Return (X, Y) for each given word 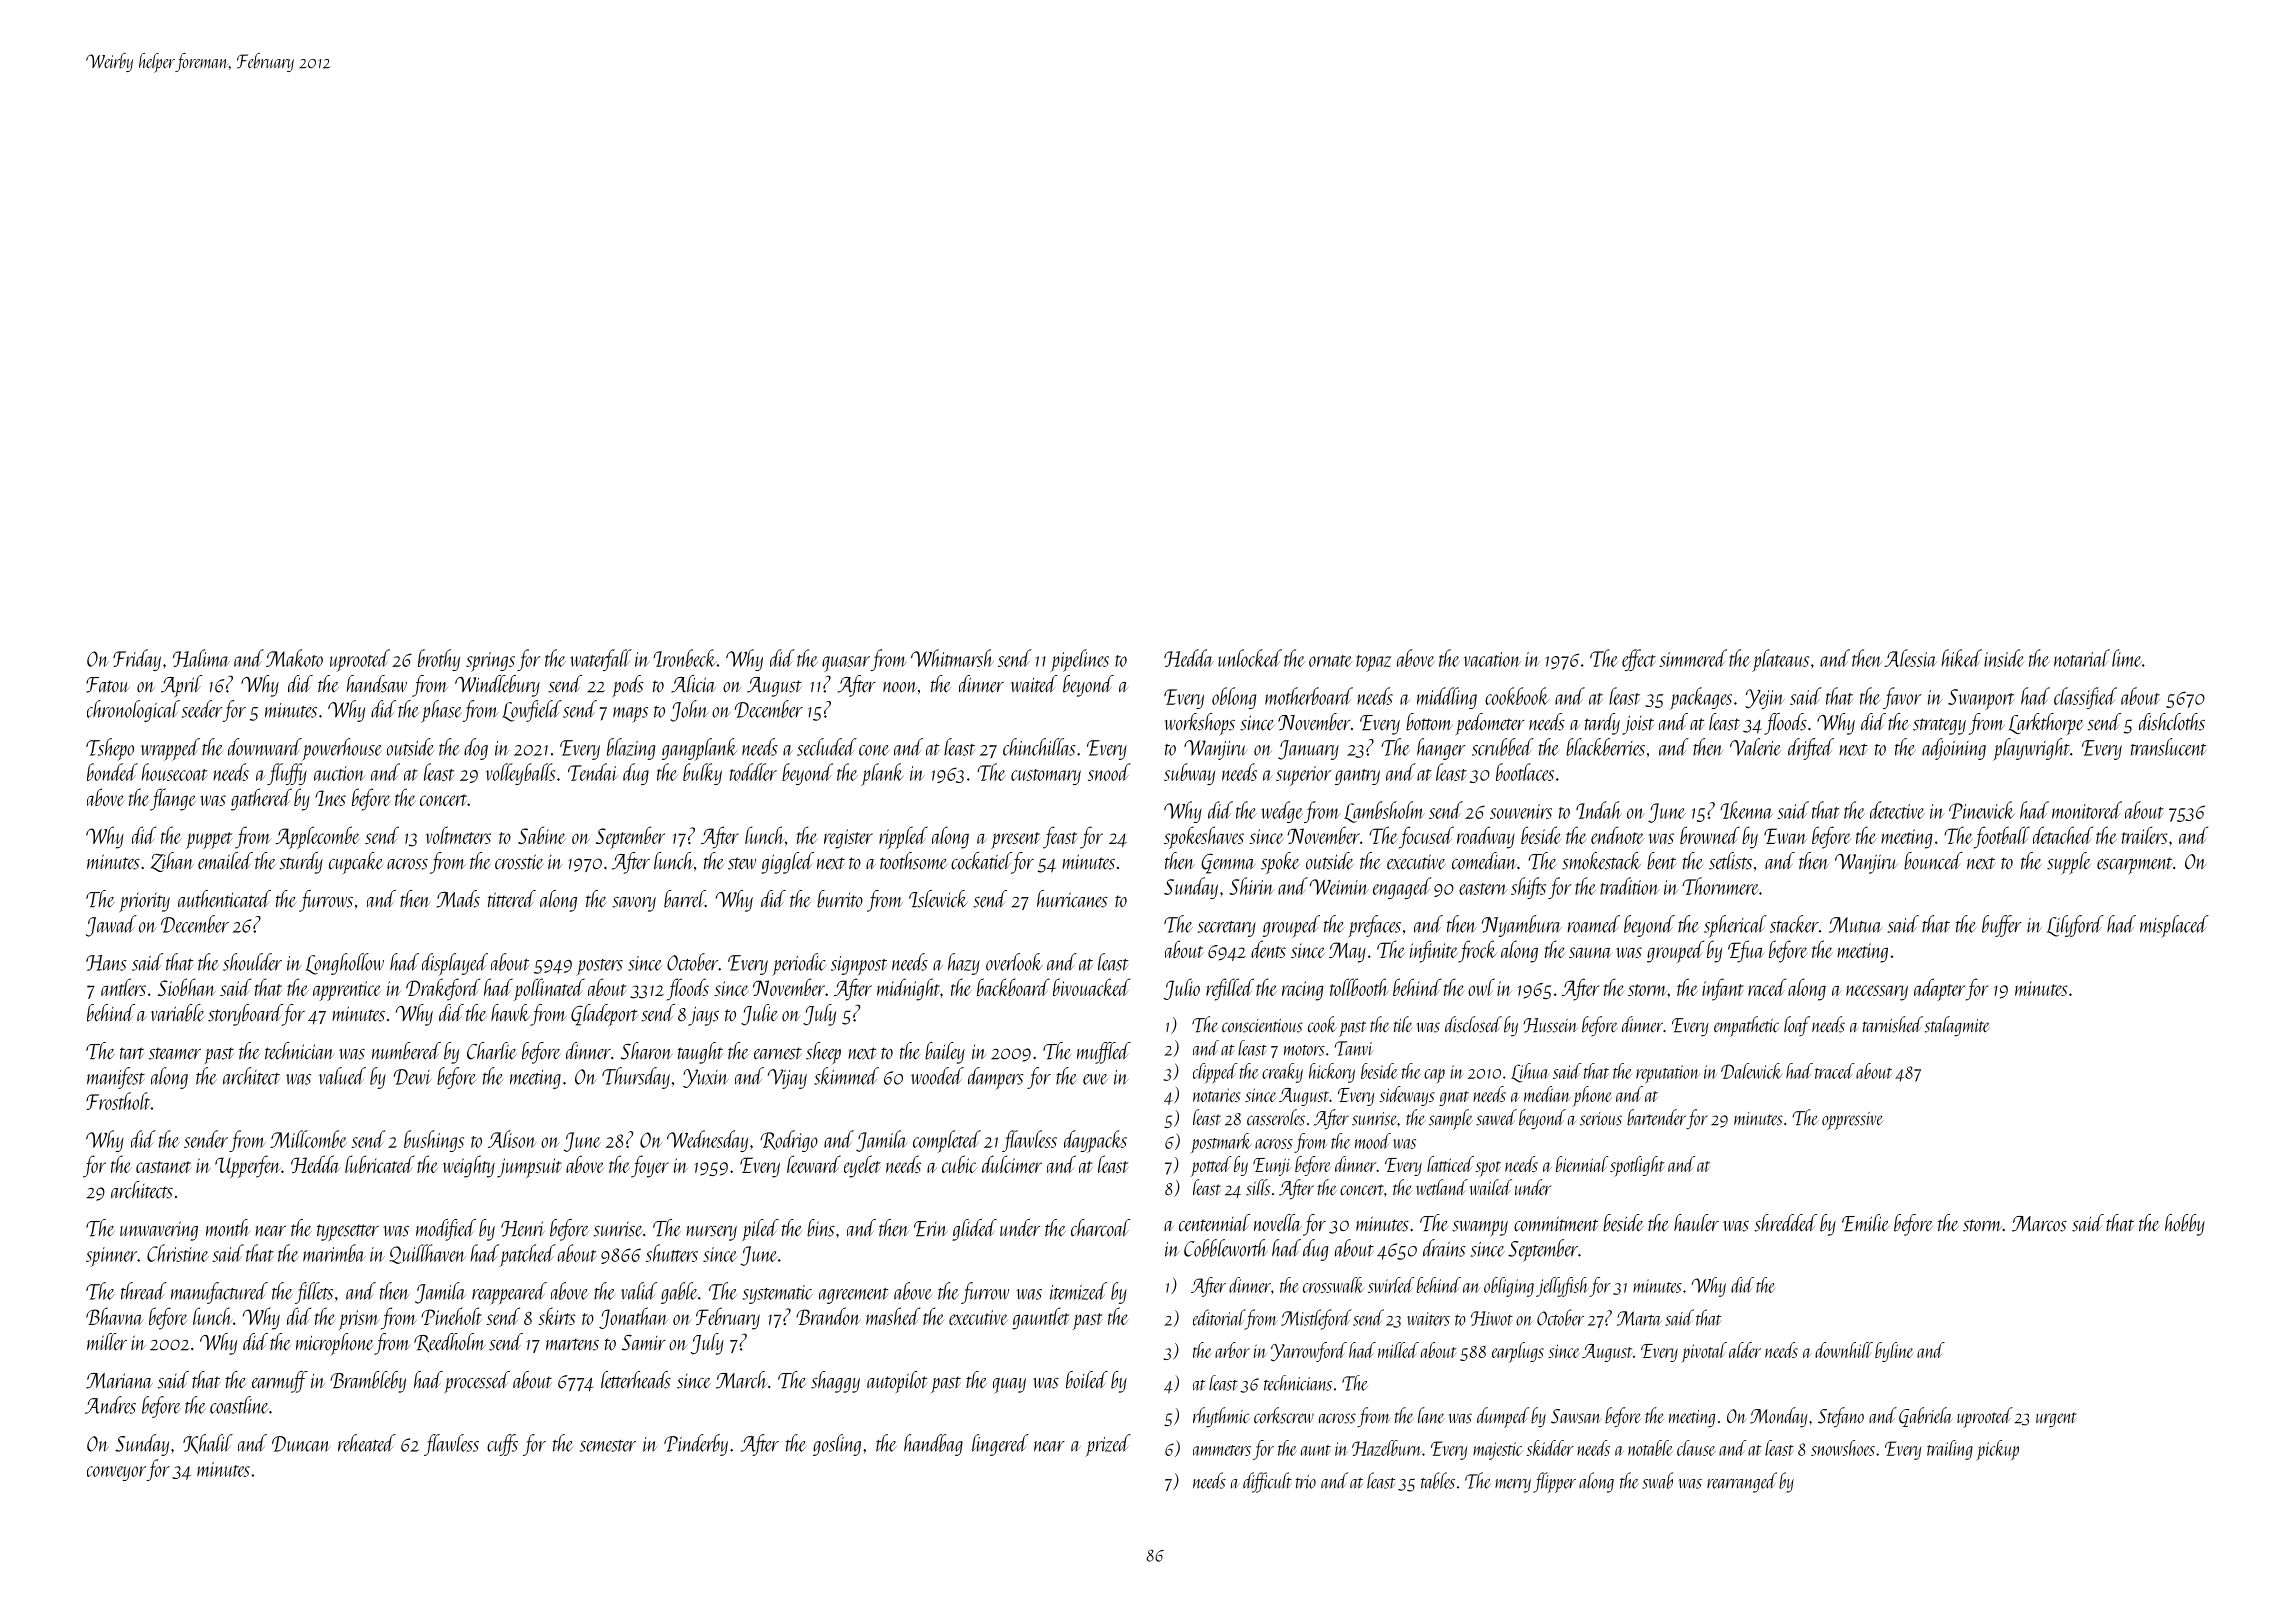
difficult (1267, 1482)
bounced (1933, 861)
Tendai (593, 772)
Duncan (301, 1444)
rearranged (1742, 1482)
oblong (1234, 698)
